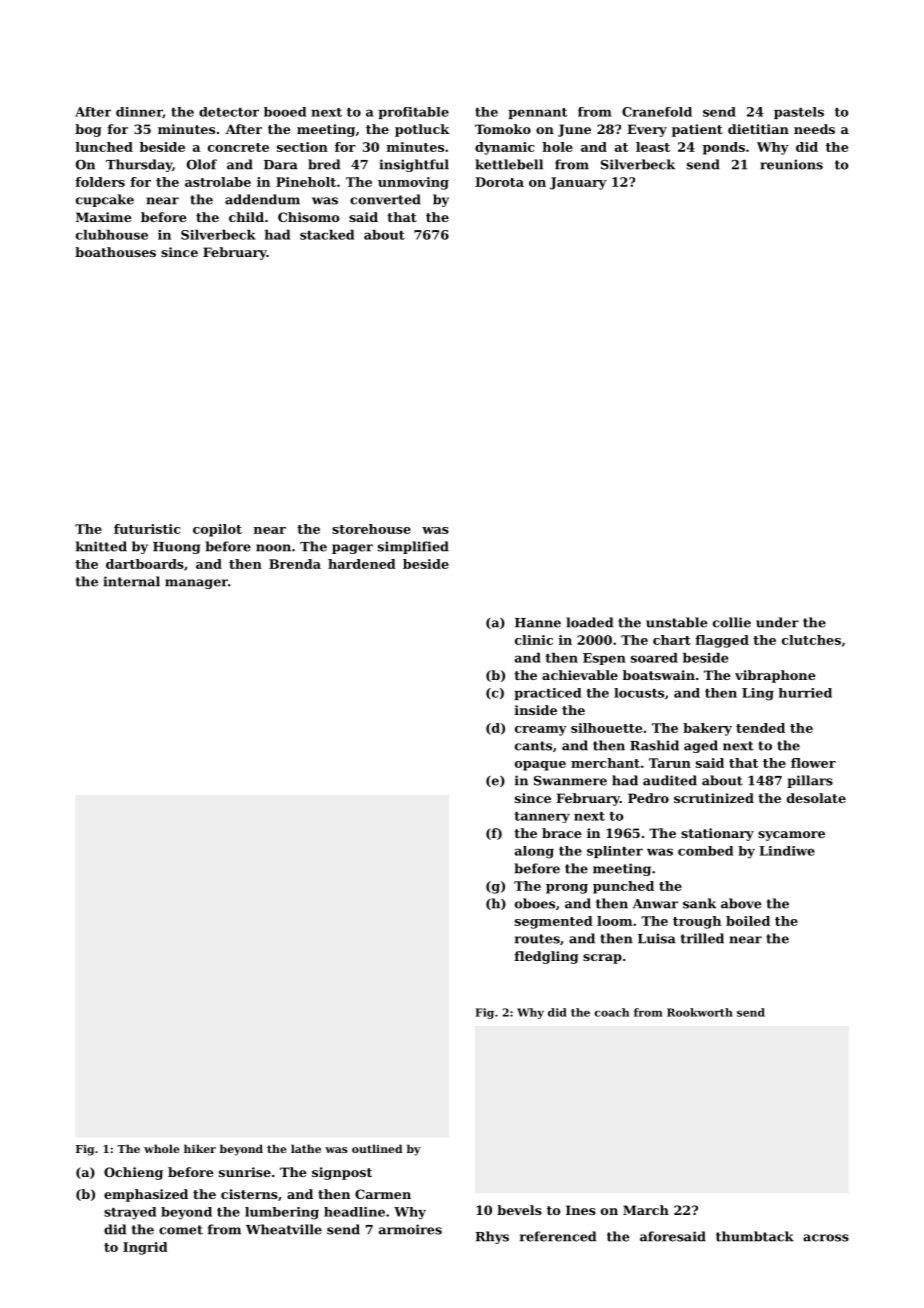 The width and height of the screenshot is (924, 1308). What do you see at coordinates (131, 581) in the screenshot?
I see `internal` at bounding box center [131, 581].
